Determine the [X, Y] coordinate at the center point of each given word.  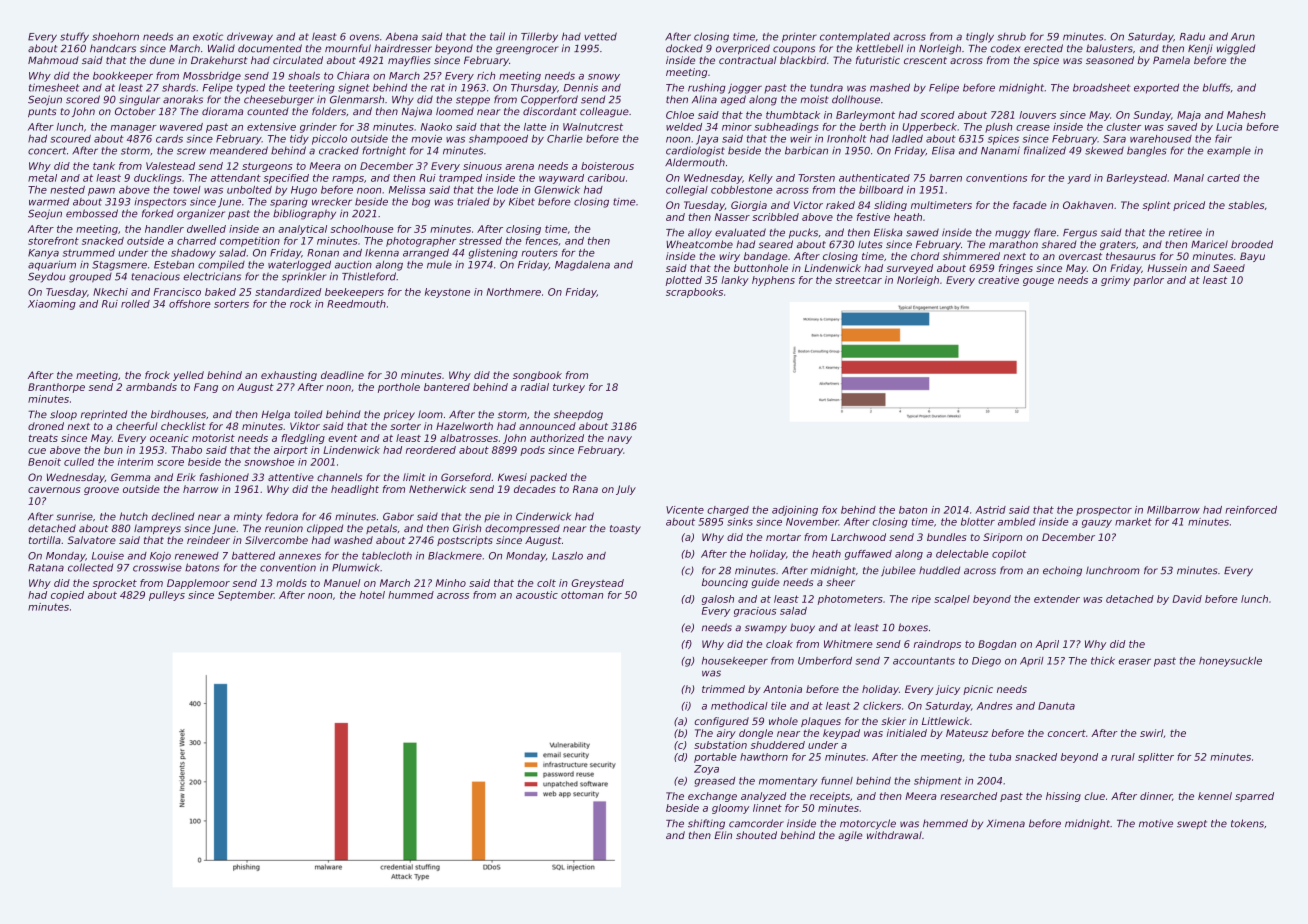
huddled [939, 570]
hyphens [773, 281]
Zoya [706, 770]
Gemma [130, 477]
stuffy [74, 37]
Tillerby [539, 37]
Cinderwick [543, 516]
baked [220, 292]
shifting [706, 824]
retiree [1185, 233]
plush [998, 128]
